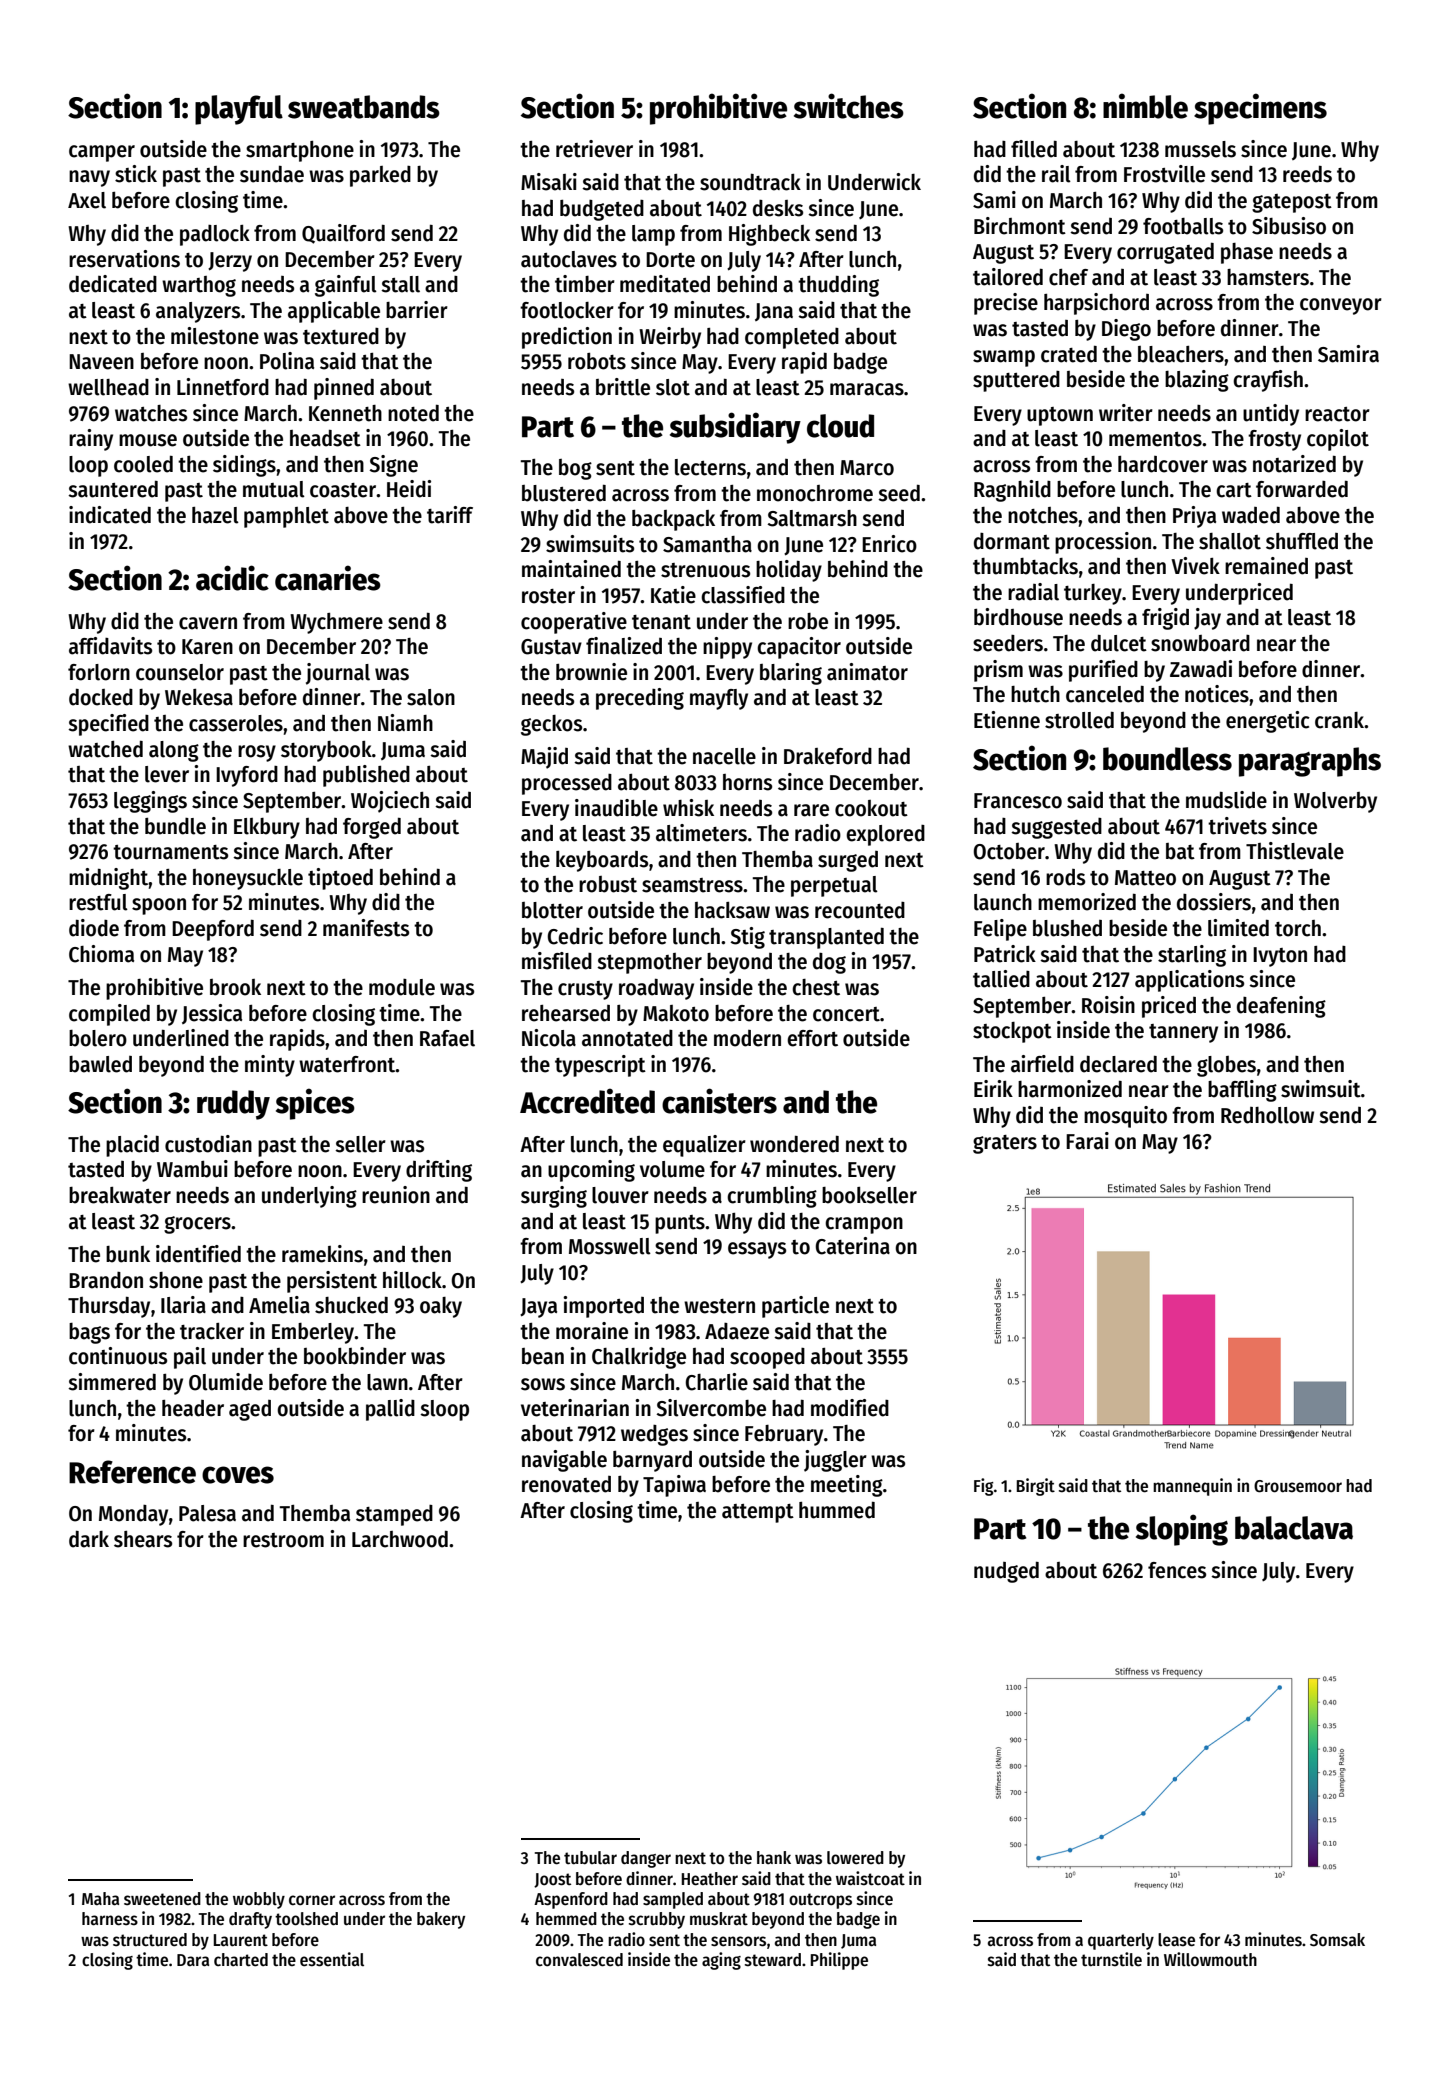 The height and width of the screenshot is (2100, 1450). Describe the element at coordinates (312, 1900) in the screenshot. I see `corner` at that location.
